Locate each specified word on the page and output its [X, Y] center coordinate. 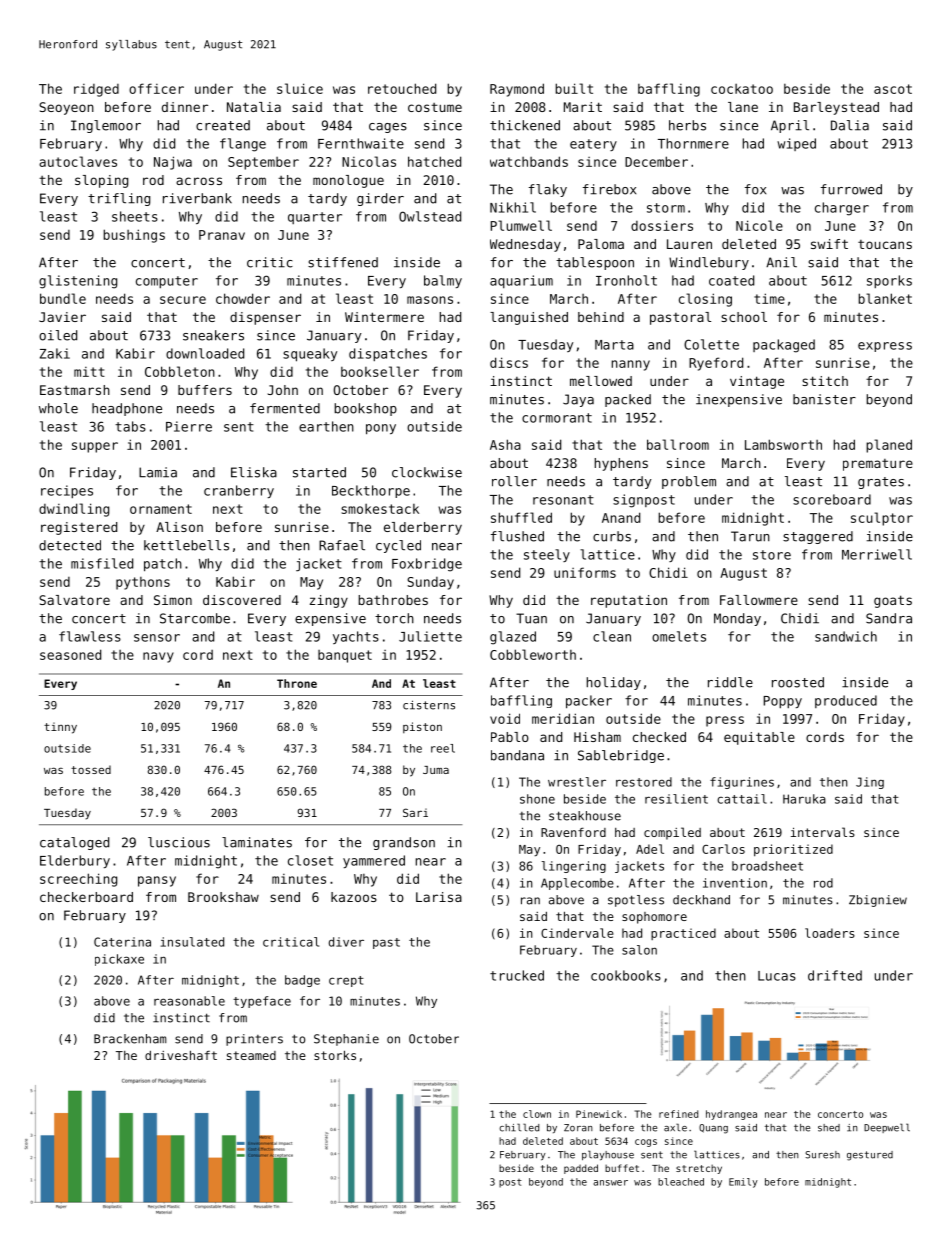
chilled [519, 1127]
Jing [870, 783]
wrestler [577, 782]
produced [846, 701]
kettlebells [186, 545]
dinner [185, 107]
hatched [434, 161]
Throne [297, 683]
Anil [781, 262]
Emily [743, 1183]
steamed [251, 1055]
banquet [345, 656]
